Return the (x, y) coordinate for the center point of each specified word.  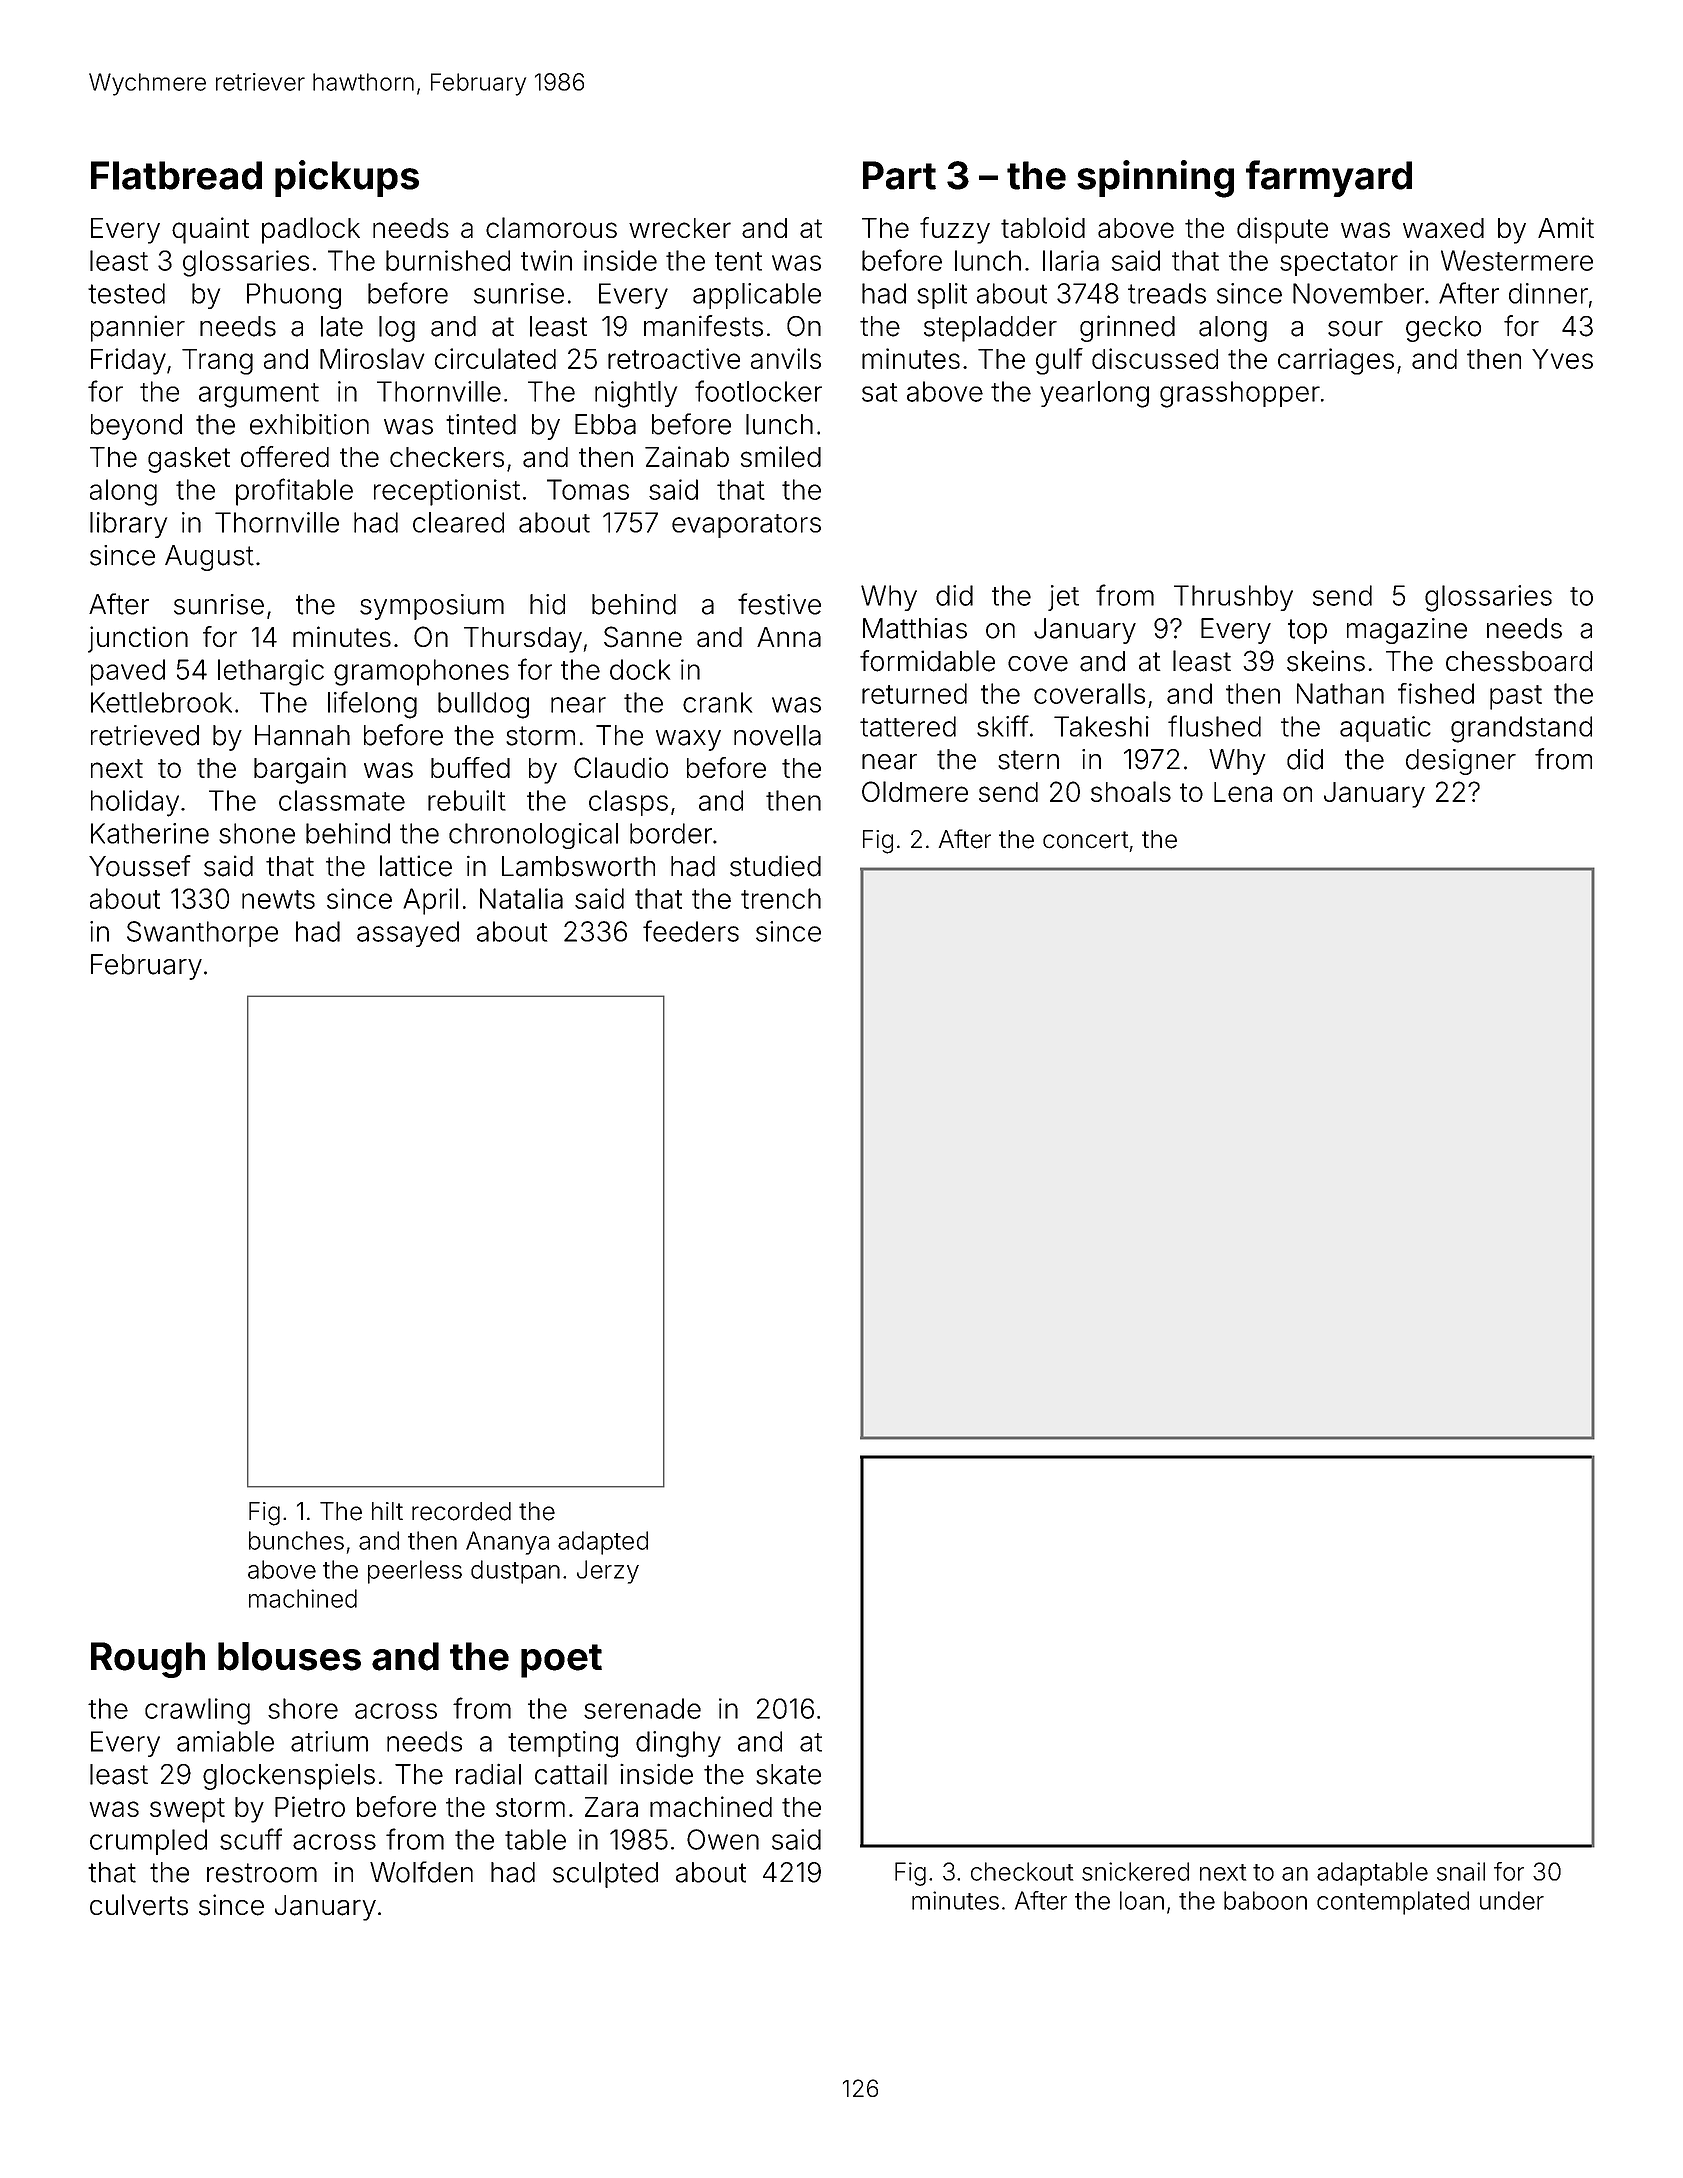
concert (1086, 840)
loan (1142, 1900)
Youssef (140, 866)
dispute (1282, 230)
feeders (691, 931)
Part (899, 175)
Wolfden (421, 1872)
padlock (311, 230)
